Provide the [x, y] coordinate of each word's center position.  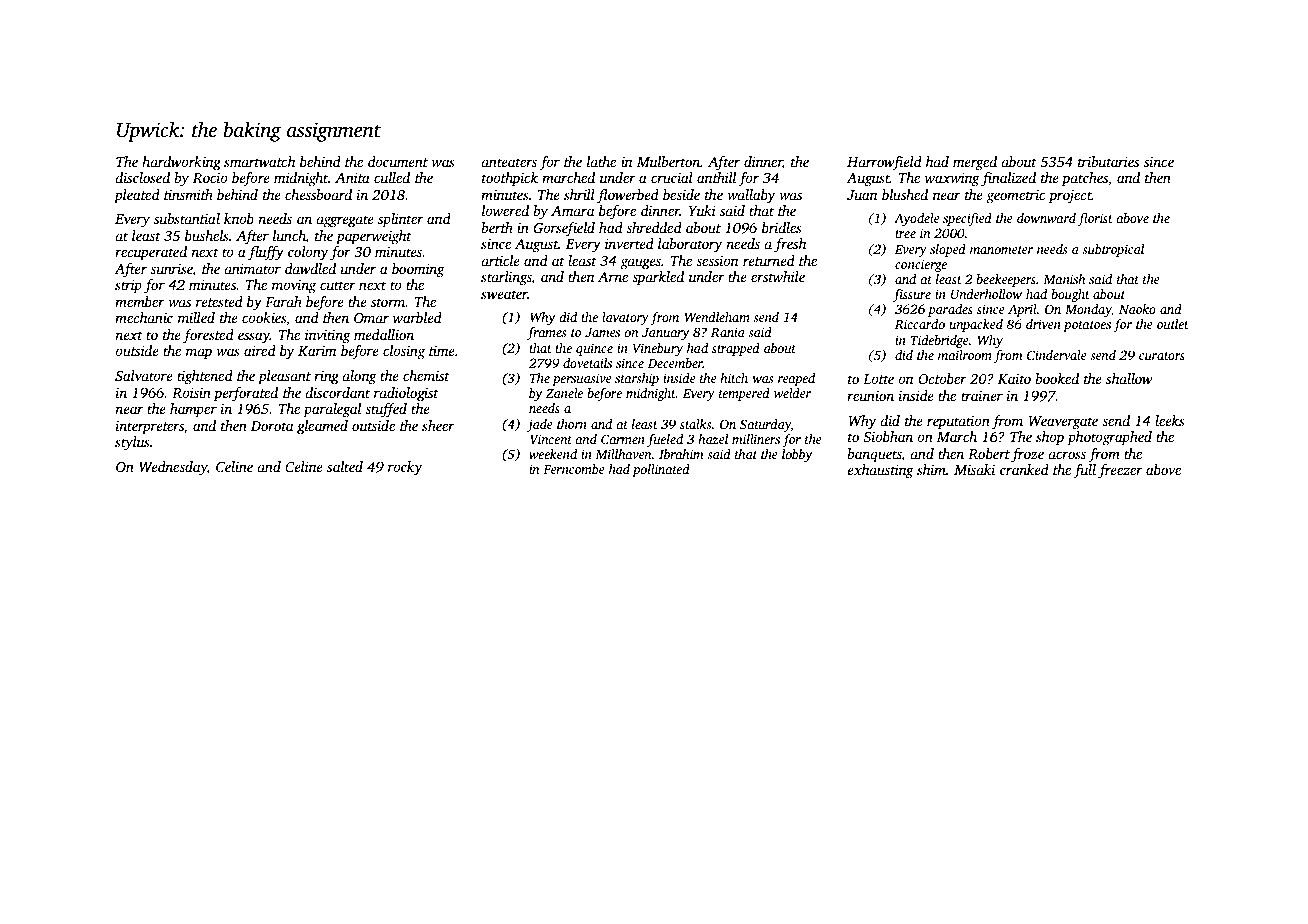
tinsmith [188, 194]
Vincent [551, 439]
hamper [193, 410]
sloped [948, 250]
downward [1046, 218]
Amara [572, 211]
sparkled [658, 278]
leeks [1170, 420]
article [500, 260]
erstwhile [778, 276]
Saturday [765, 425]
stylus [132, 443]
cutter [338, 285]
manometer [1001, 250]
